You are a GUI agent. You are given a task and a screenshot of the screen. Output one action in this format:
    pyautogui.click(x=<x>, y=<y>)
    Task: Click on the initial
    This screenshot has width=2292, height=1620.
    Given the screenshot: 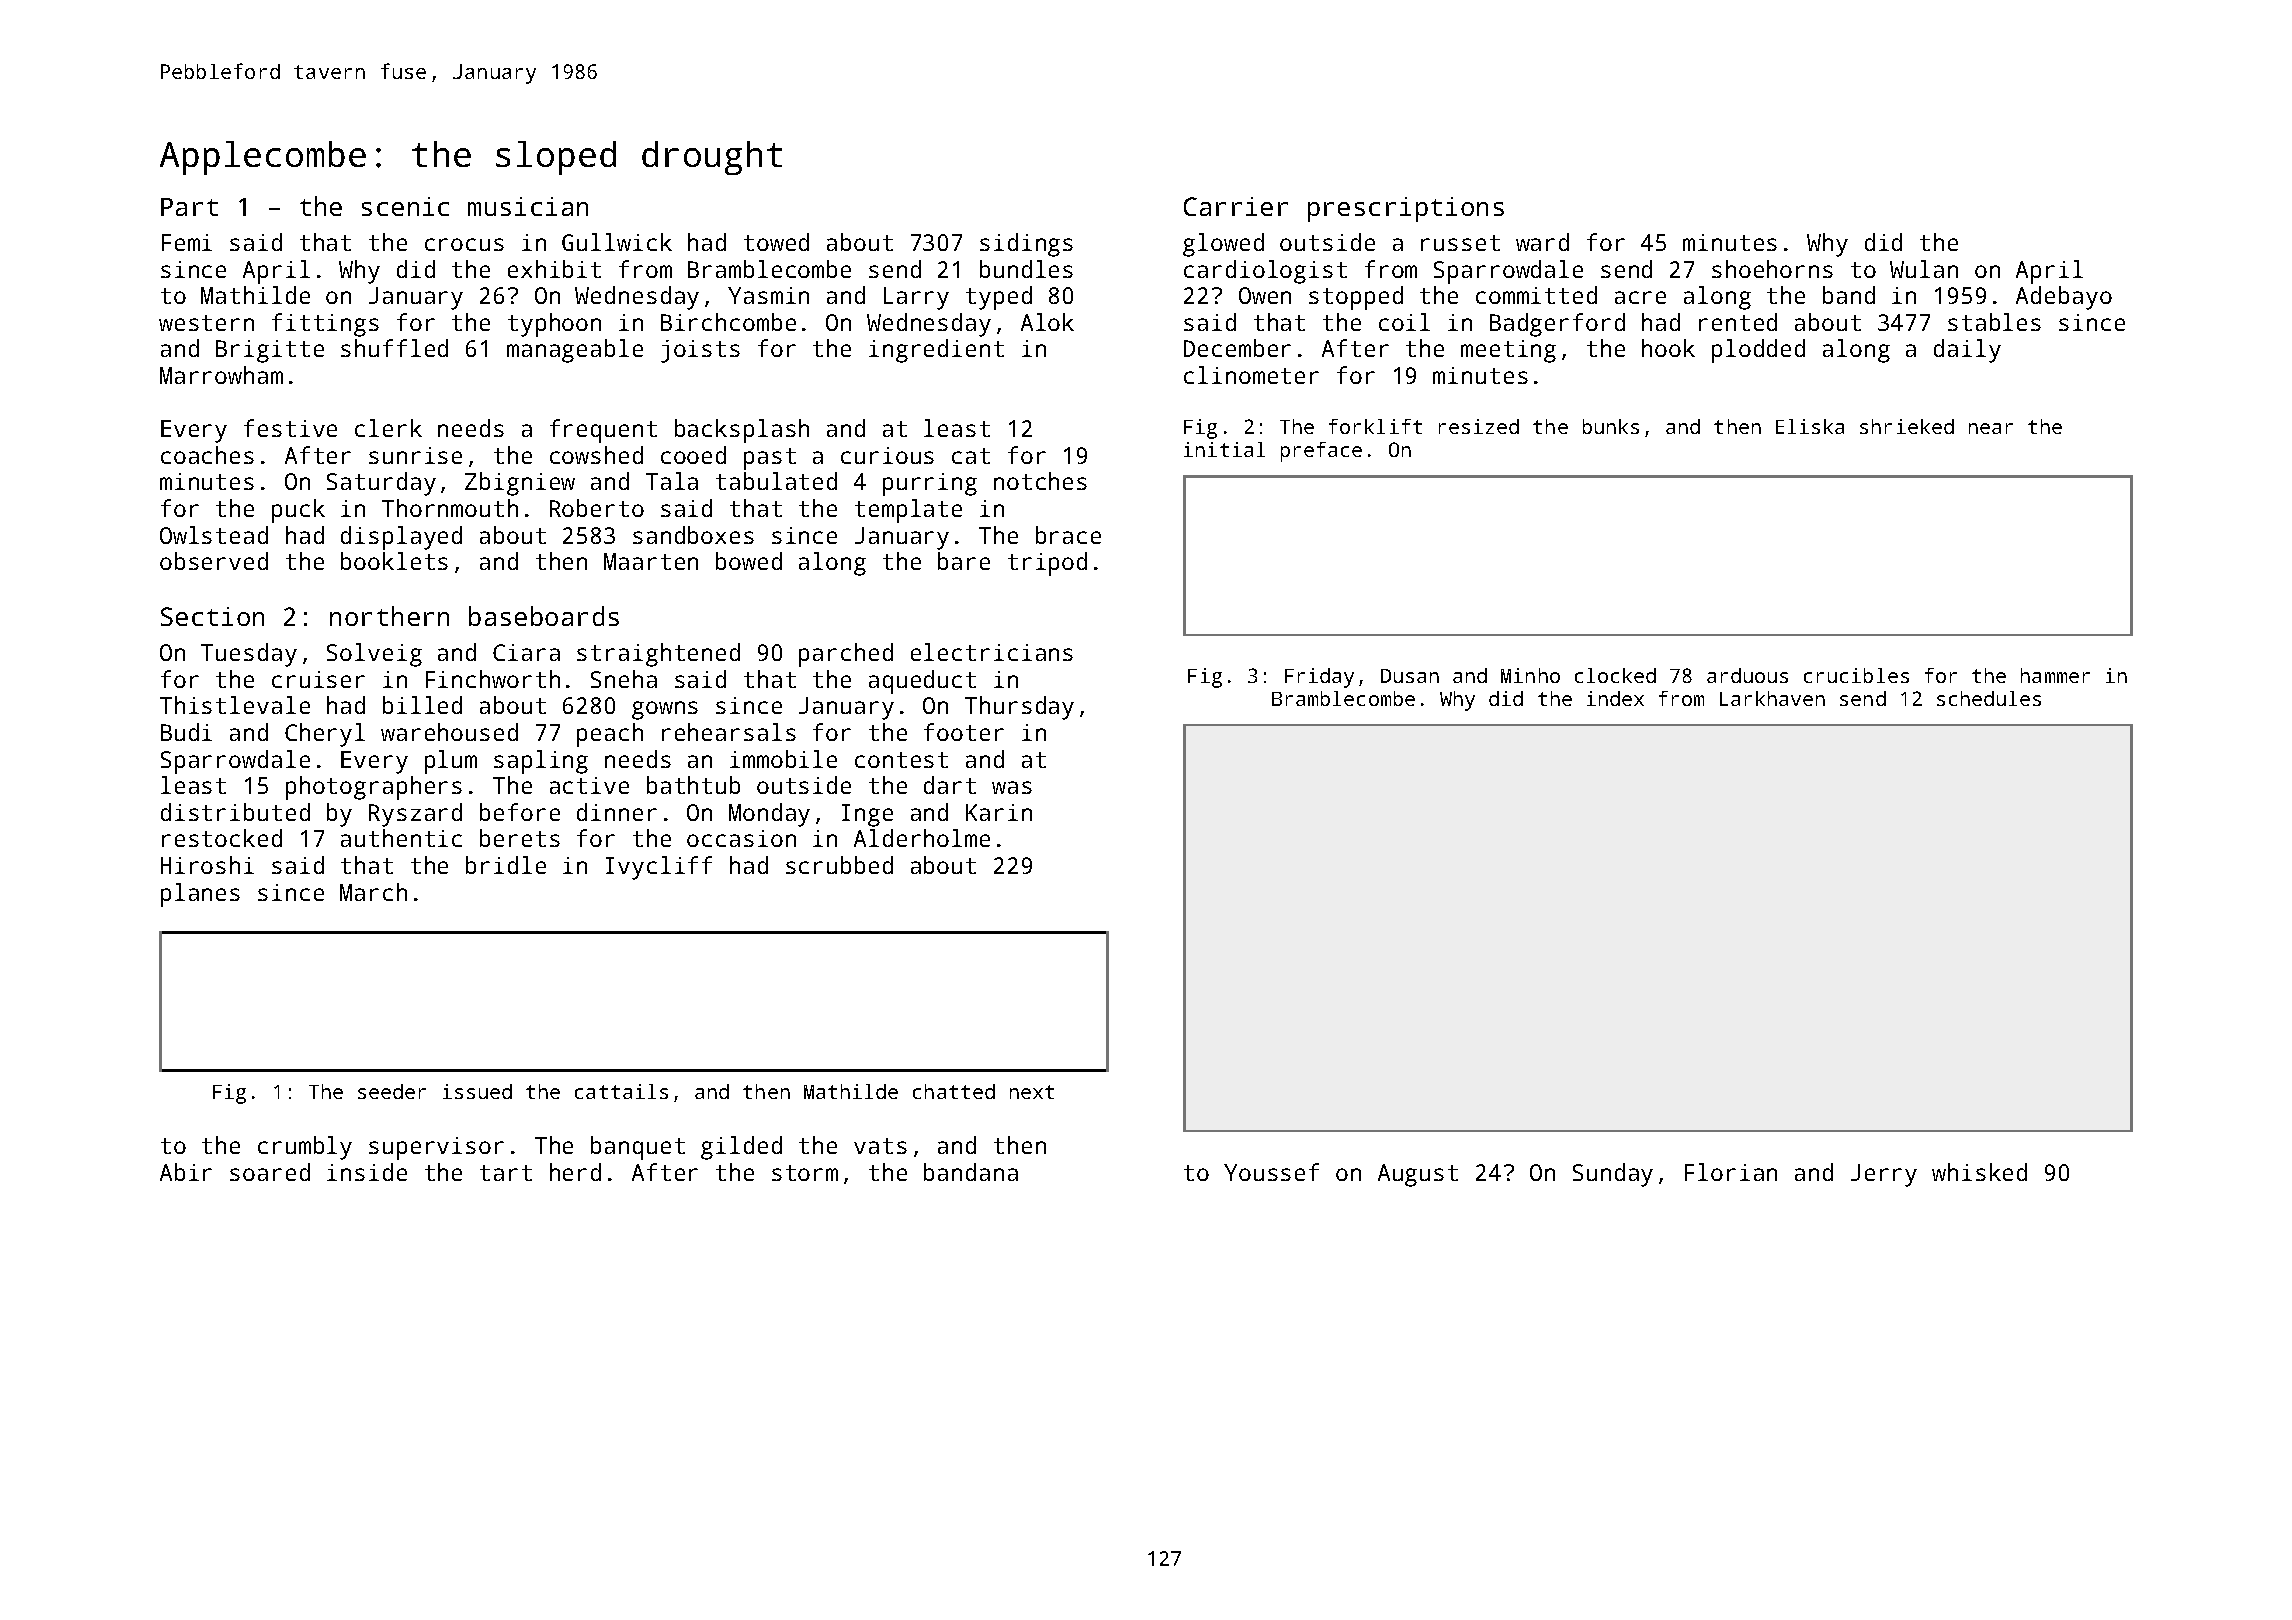 What is the action you would take?
    pyautogui.click(x=1224, y=449)
